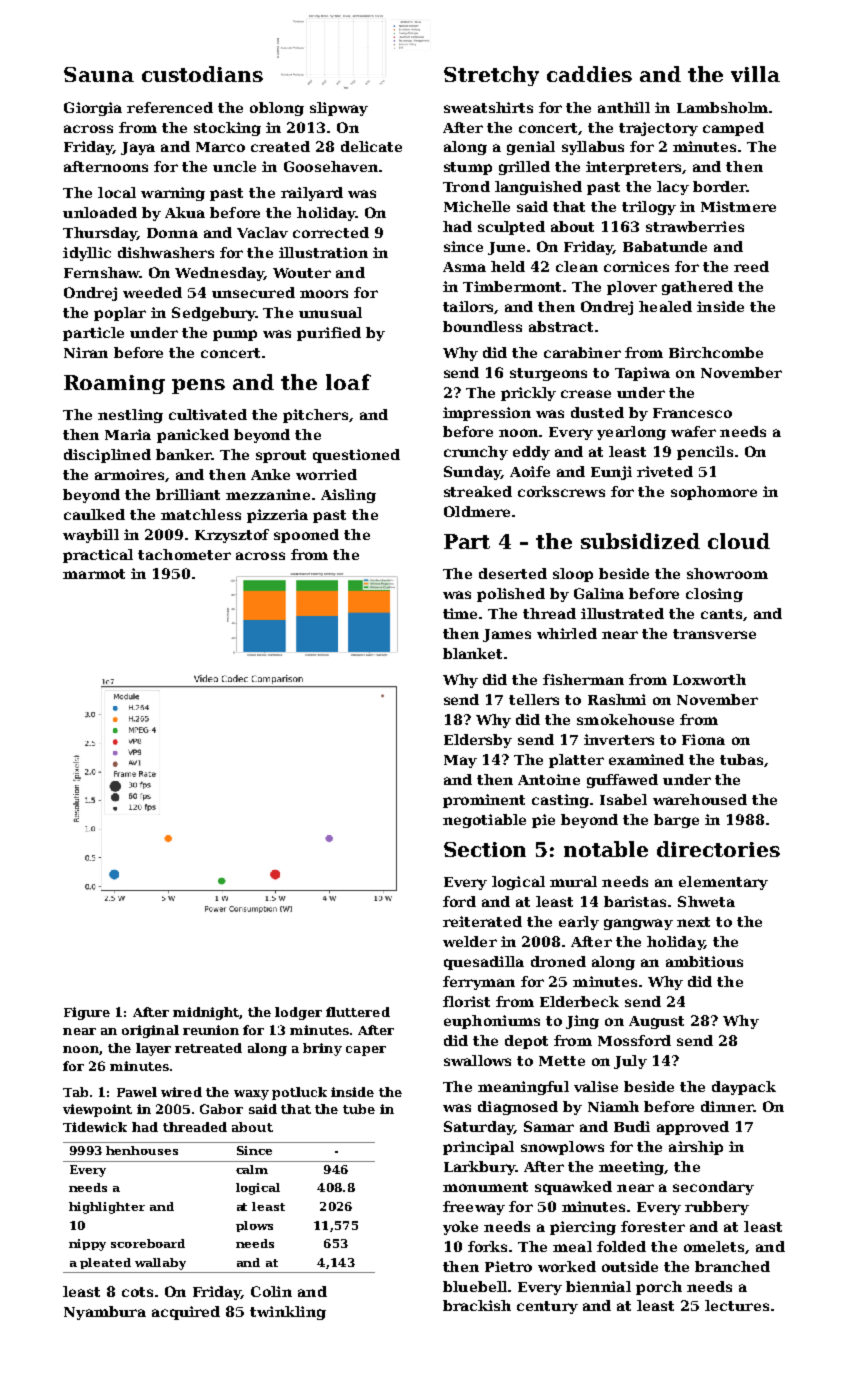 Image resolution: width=849 pixels, height=1400 pixels. Describe the element at coordinates (589, 74) in the screenshot. I see `caddies` at that location.
